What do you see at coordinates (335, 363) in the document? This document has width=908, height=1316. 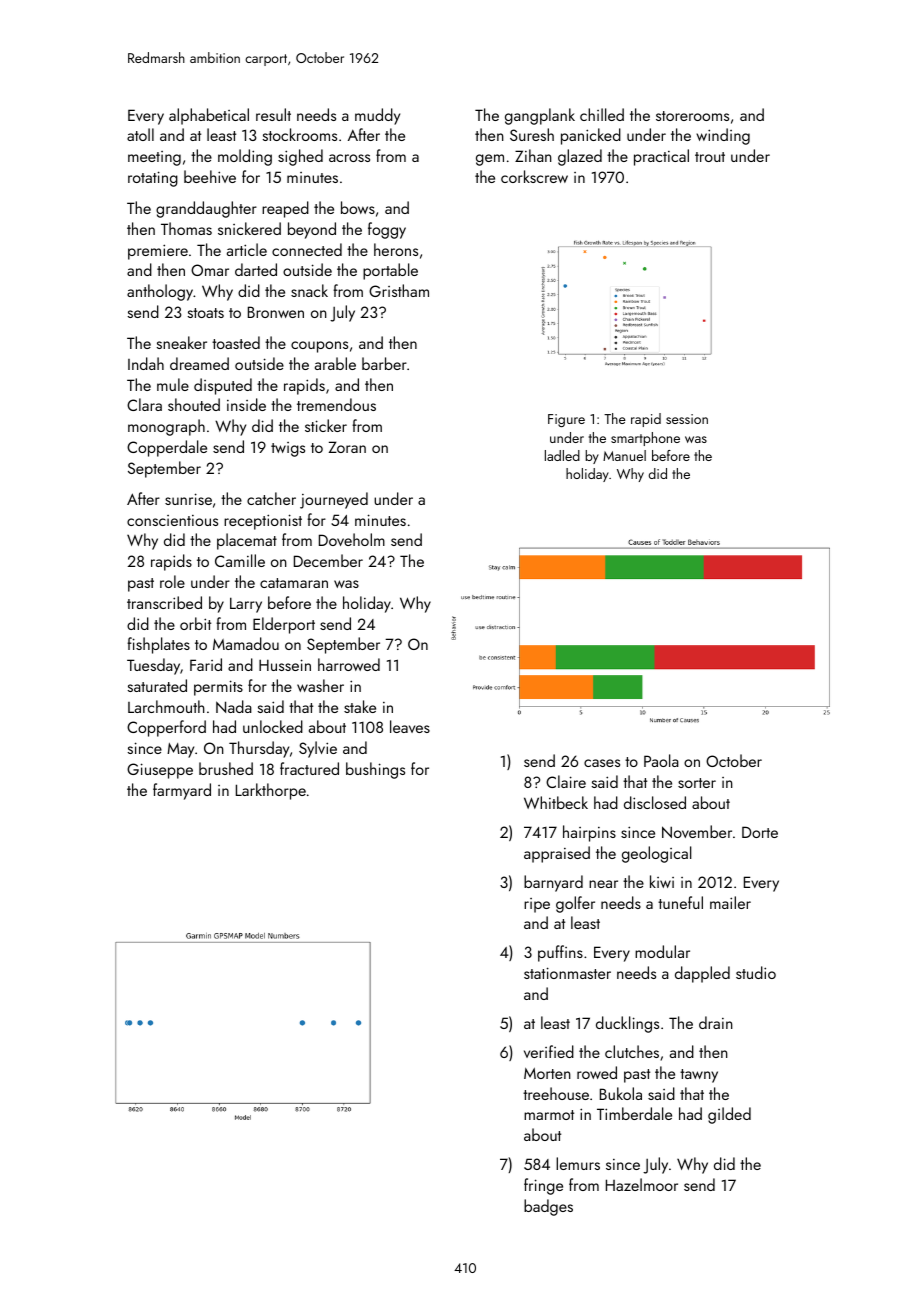 I see `arable` at bounding box center [335, 363].
